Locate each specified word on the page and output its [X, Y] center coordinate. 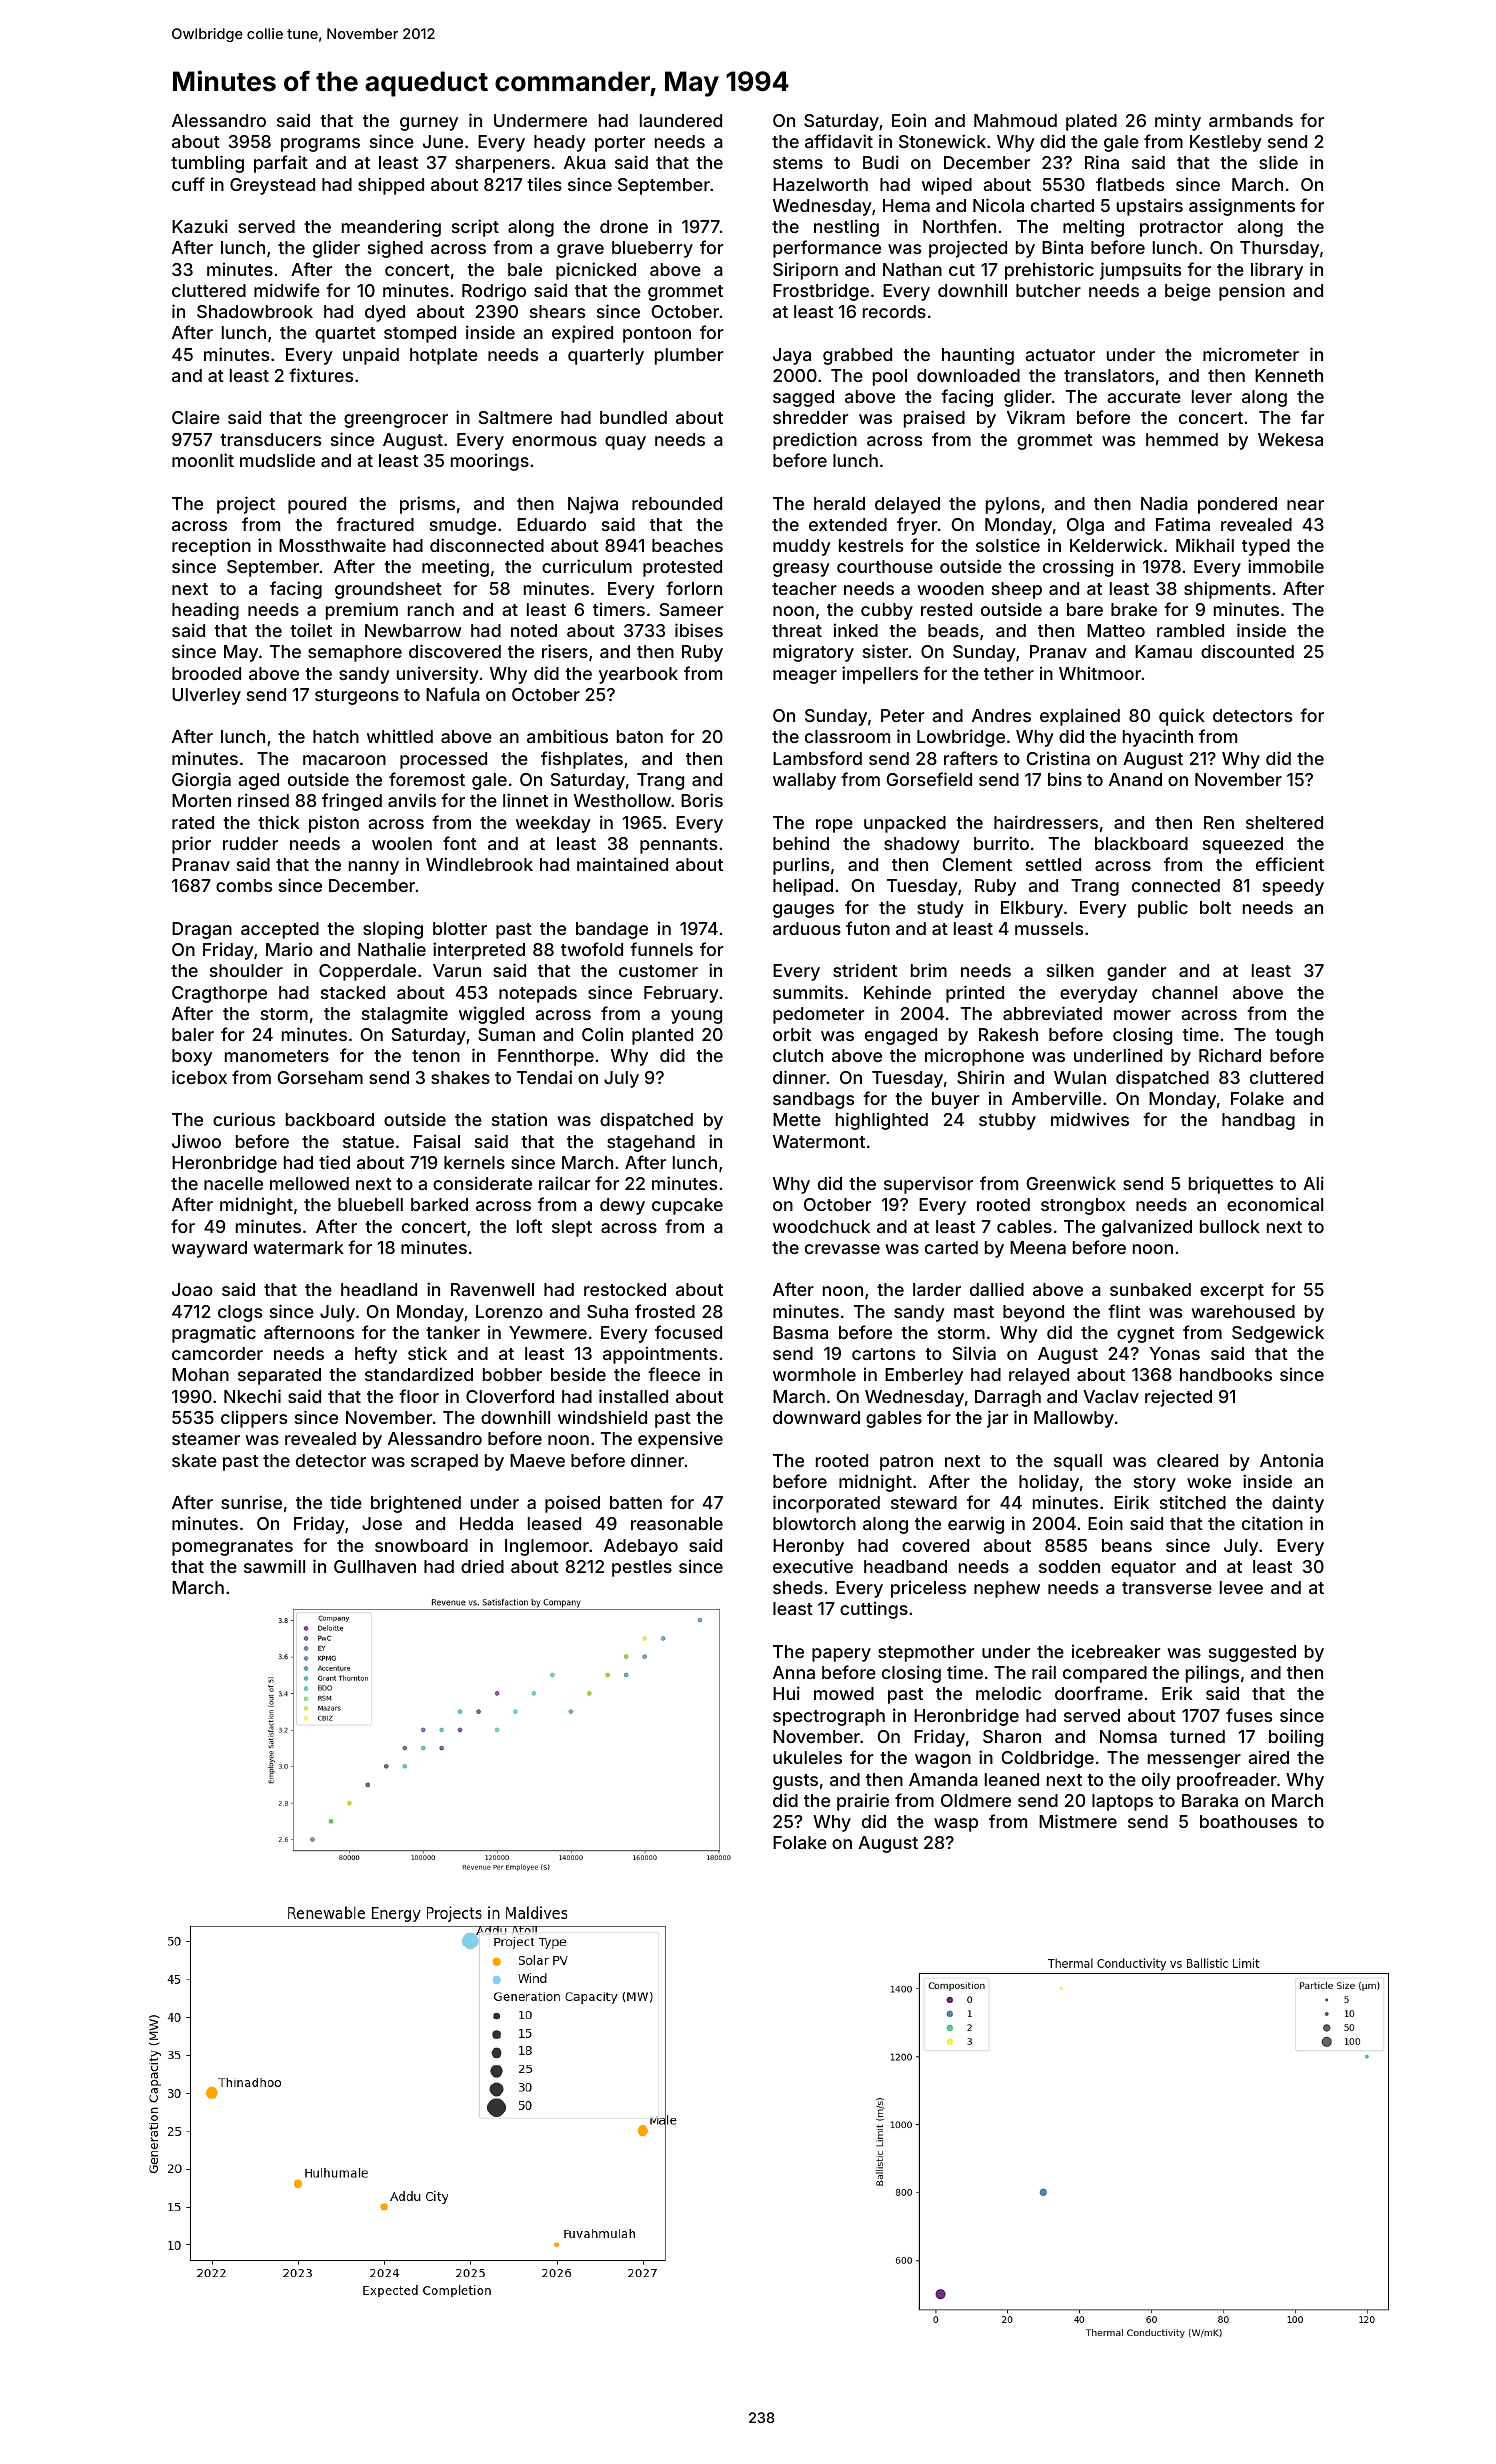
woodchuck [821, 1226]
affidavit [839, 141]
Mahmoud [1015, 120]
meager [805, 677]
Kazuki [200, 226]
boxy [192, 1057]
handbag [1258, 1121]
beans [1127, 1545]
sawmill [274, 1566]
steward [924, 1502]
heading [205, 611]
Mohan [200, 1374]
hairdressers [1046, 822]
